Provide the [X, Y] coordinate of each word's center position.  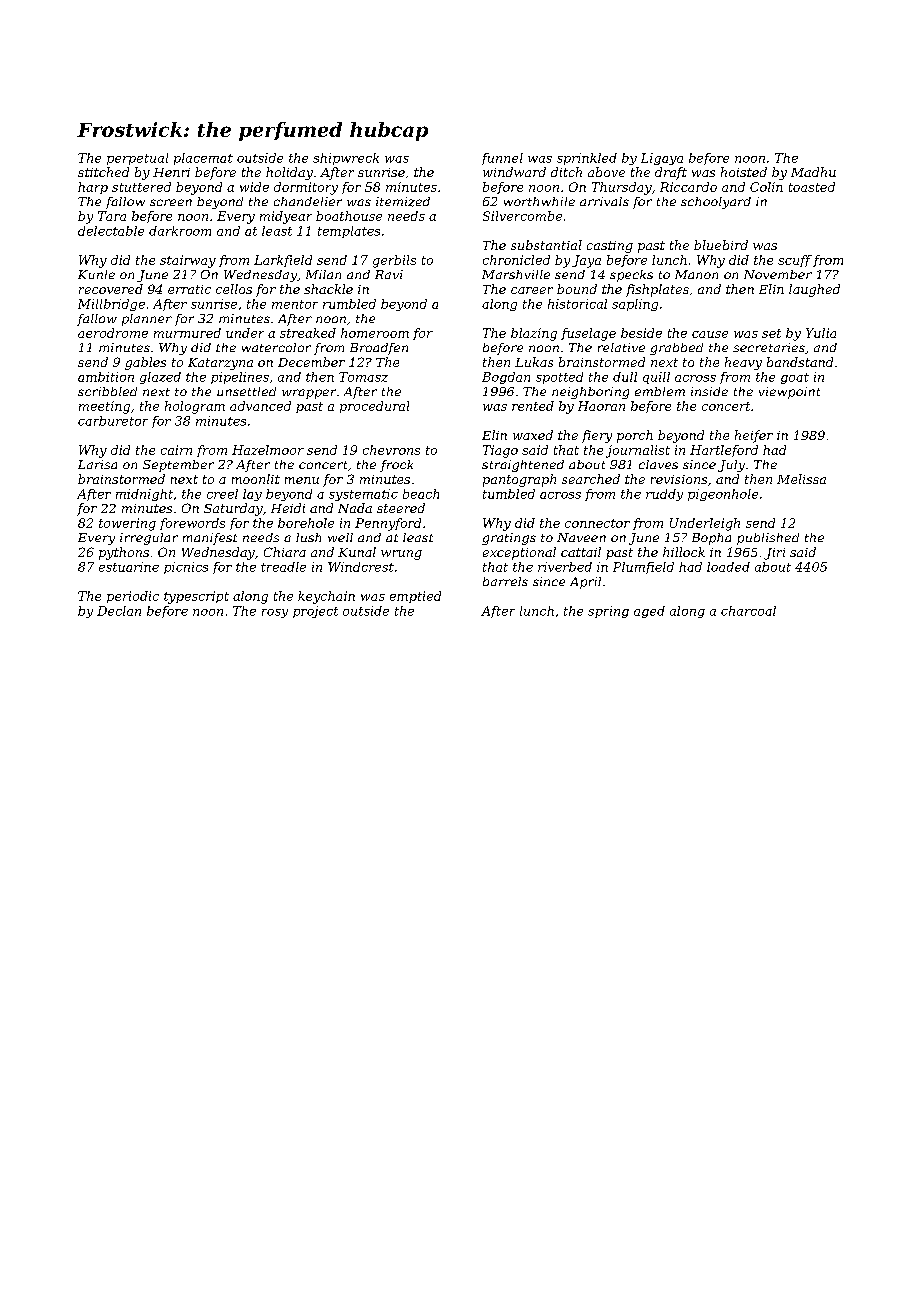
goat [795, 378]
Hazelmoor [268, 450]
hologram [195, 407]
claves [658, 464]
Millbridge [111, 305]
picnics [186, 568]
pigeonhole [723, 495]
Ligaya [662, 159]
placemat [203, 159]
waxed [533, 435]
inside [709, 391]
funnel [502, 159]
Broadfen [379, 349]
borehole [306, 523]
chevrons [391, 450]
